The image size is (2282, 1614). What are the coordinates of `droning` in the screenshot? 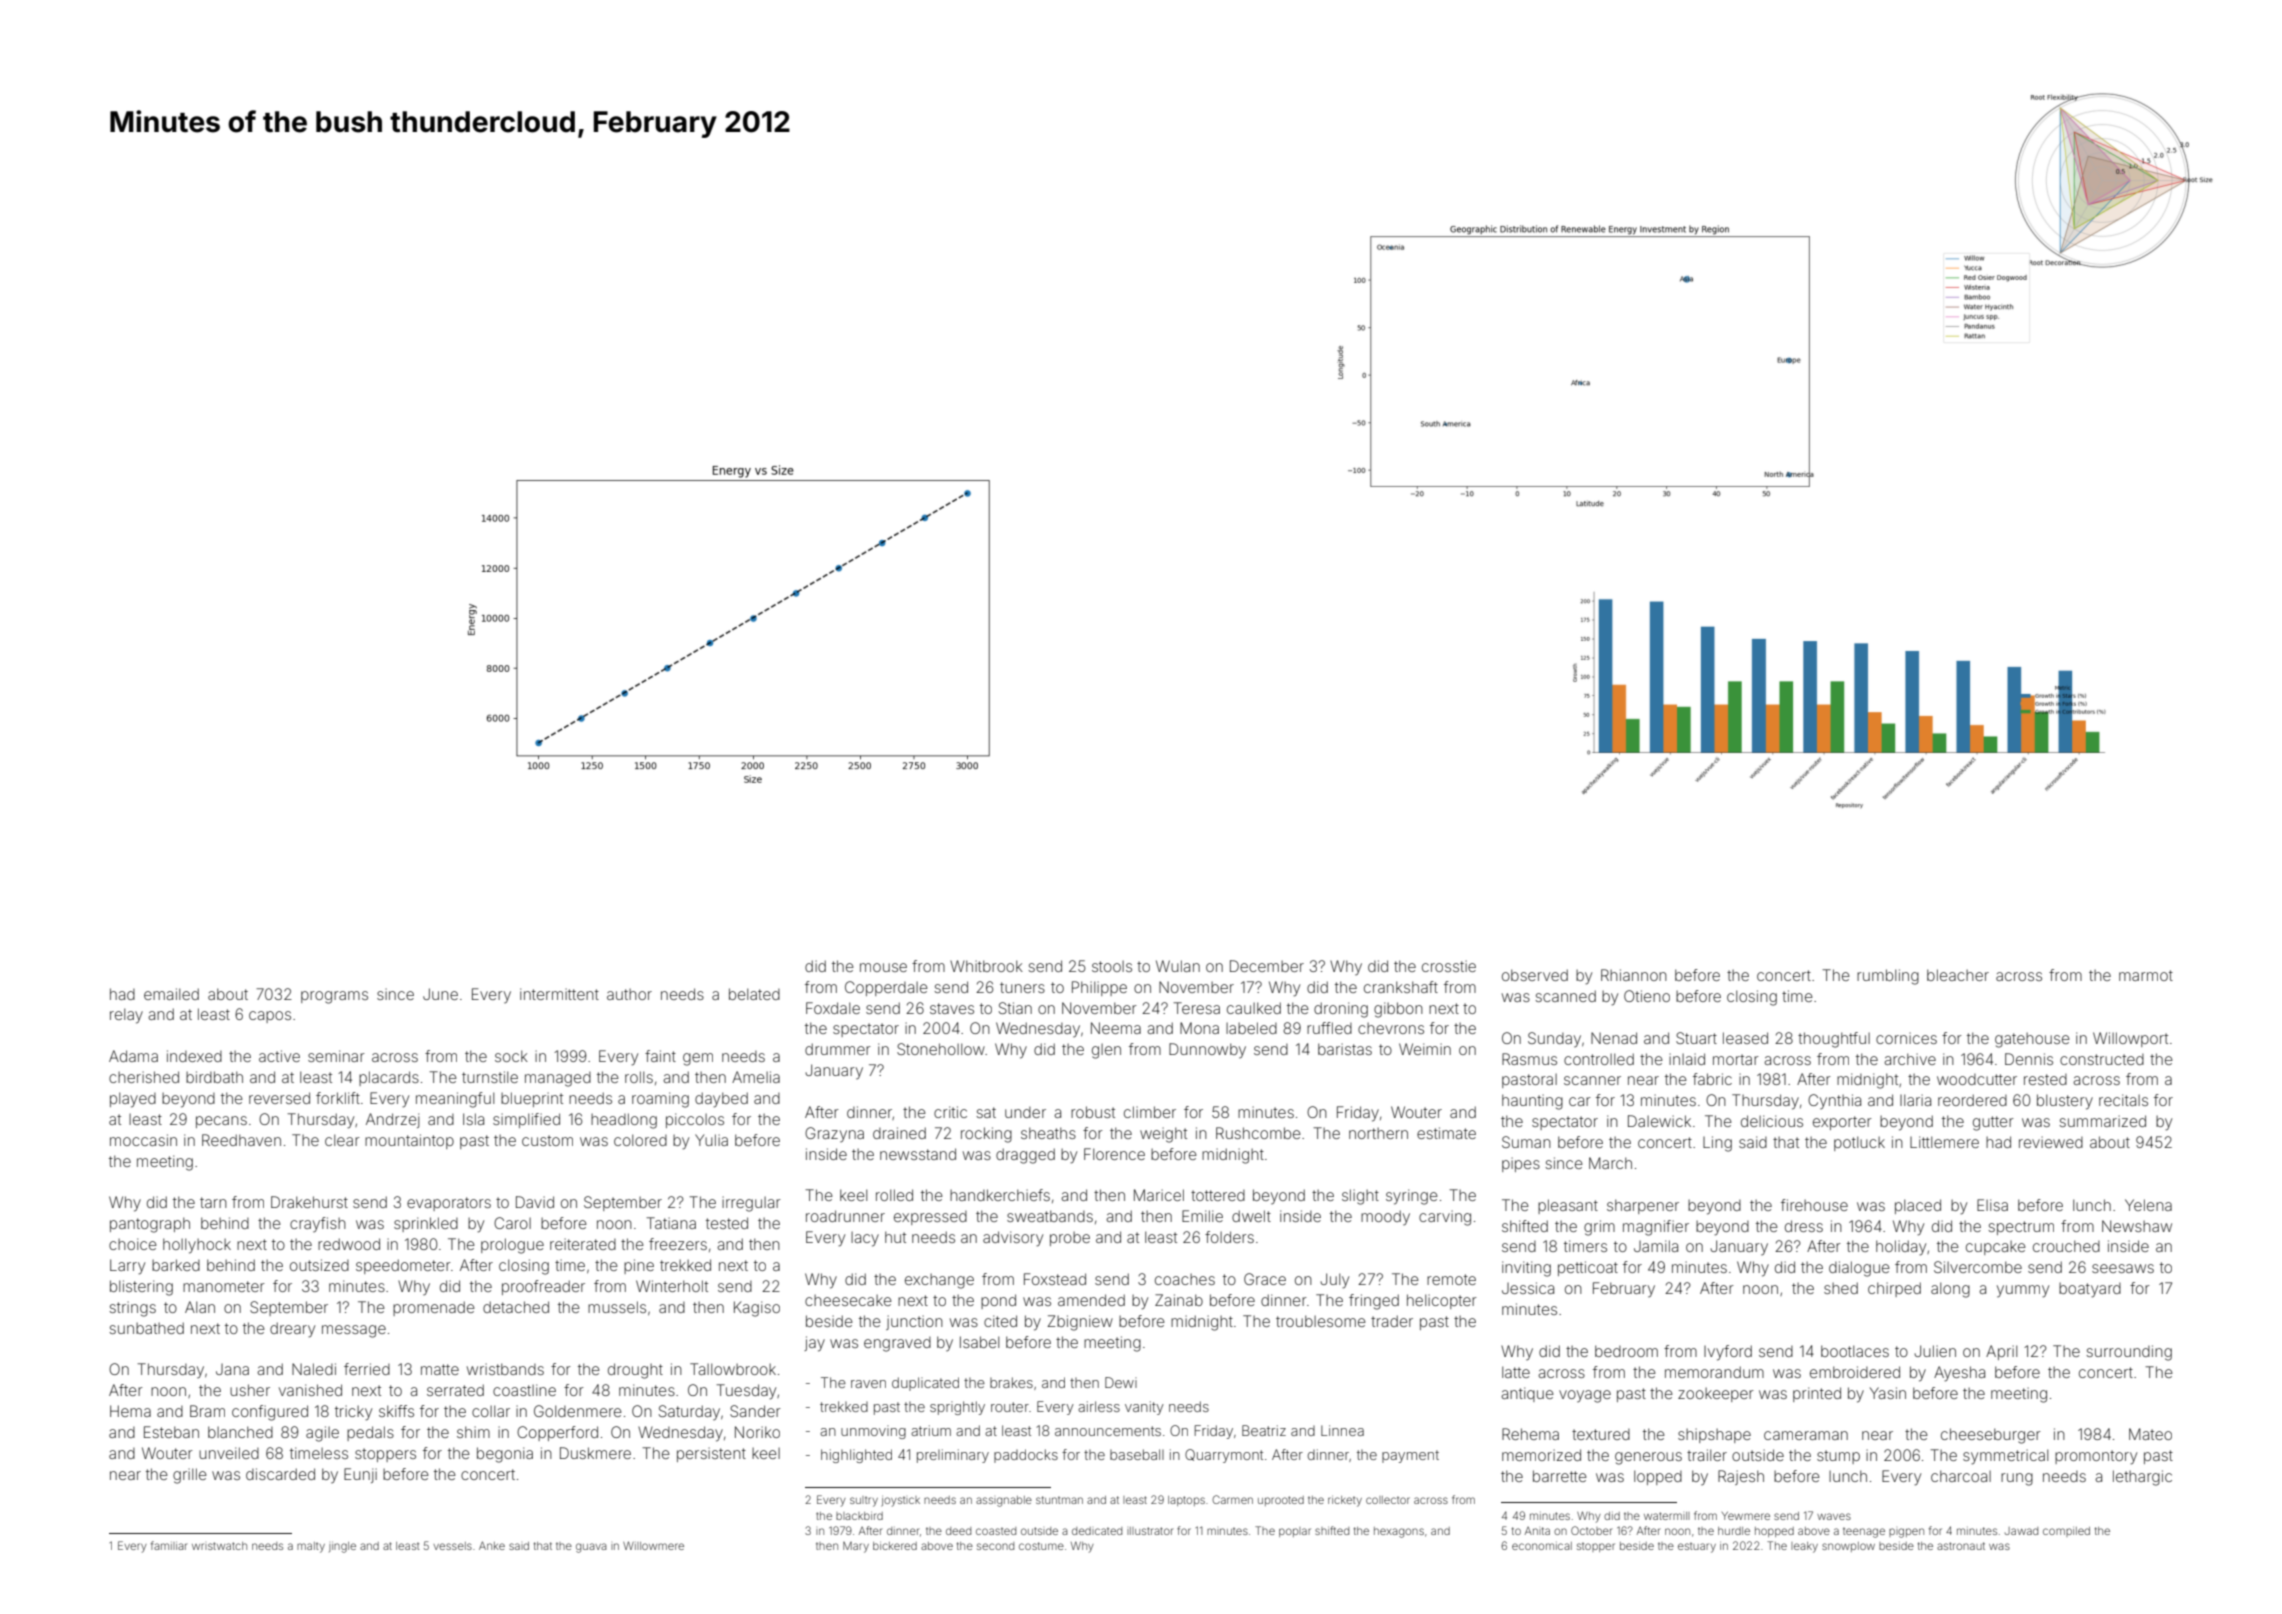 It's located at (1341, 1010).
